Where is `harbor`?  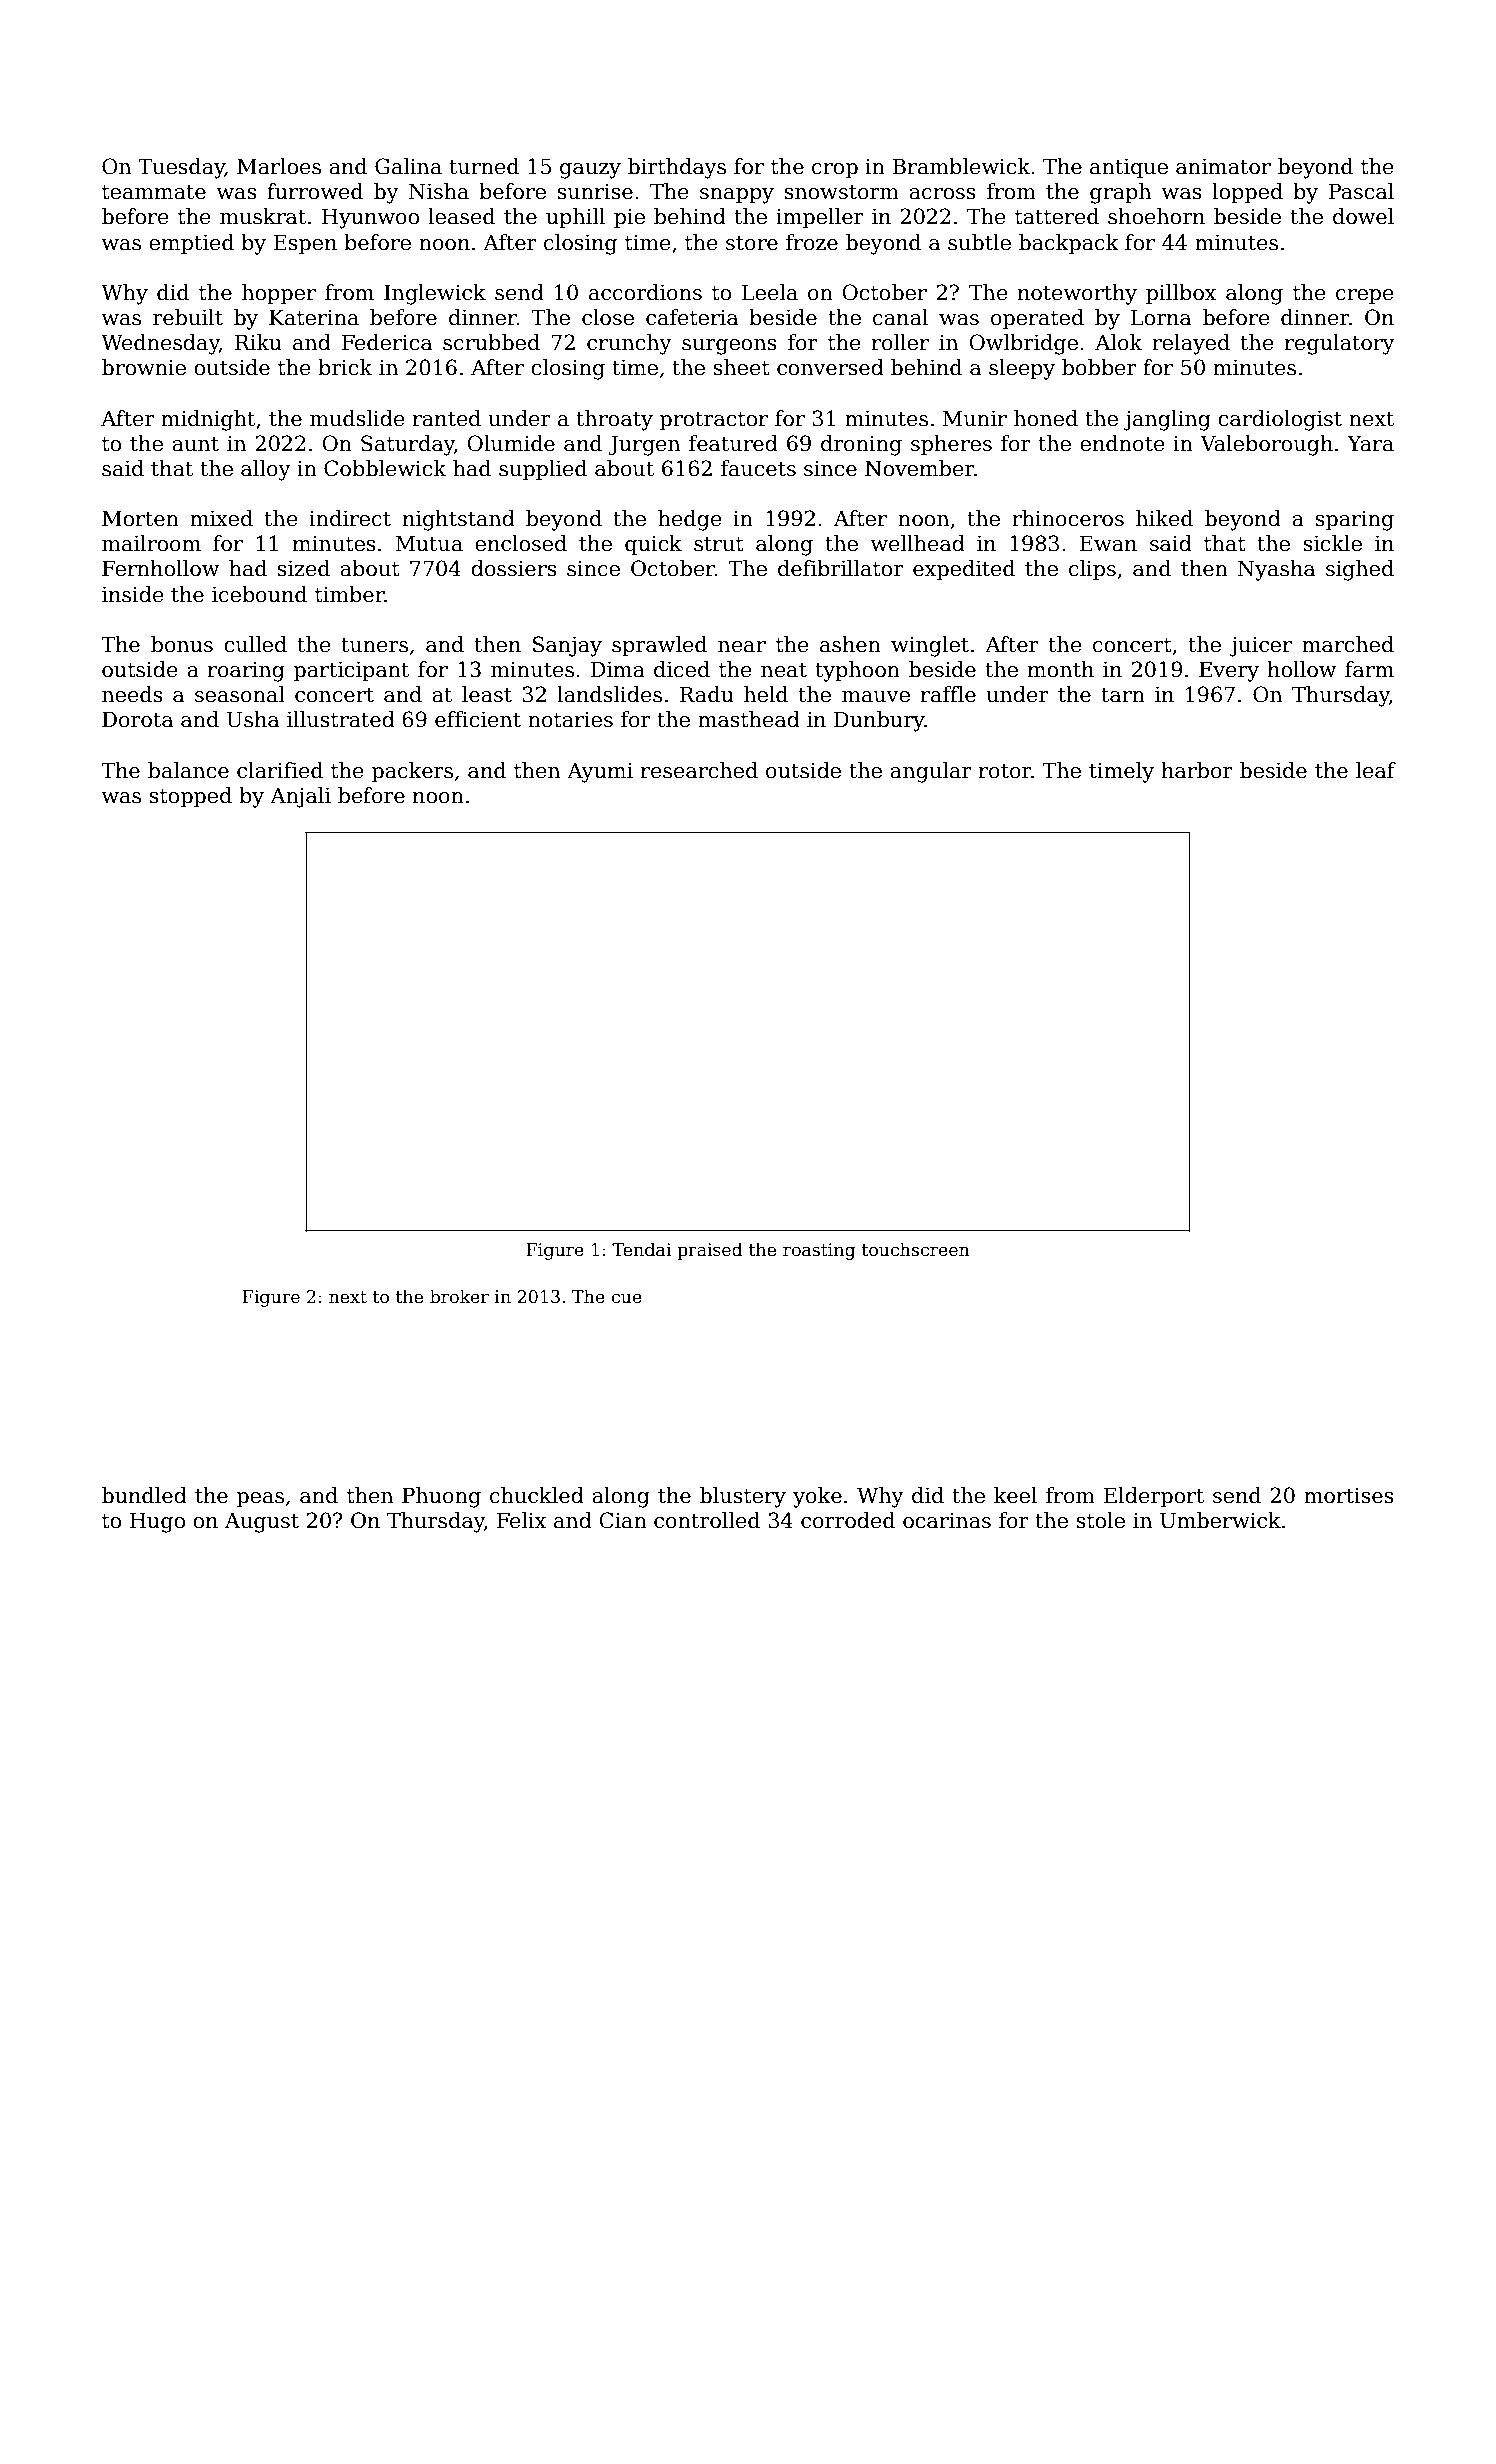
harbor is located at coordinates (1197, 770).
